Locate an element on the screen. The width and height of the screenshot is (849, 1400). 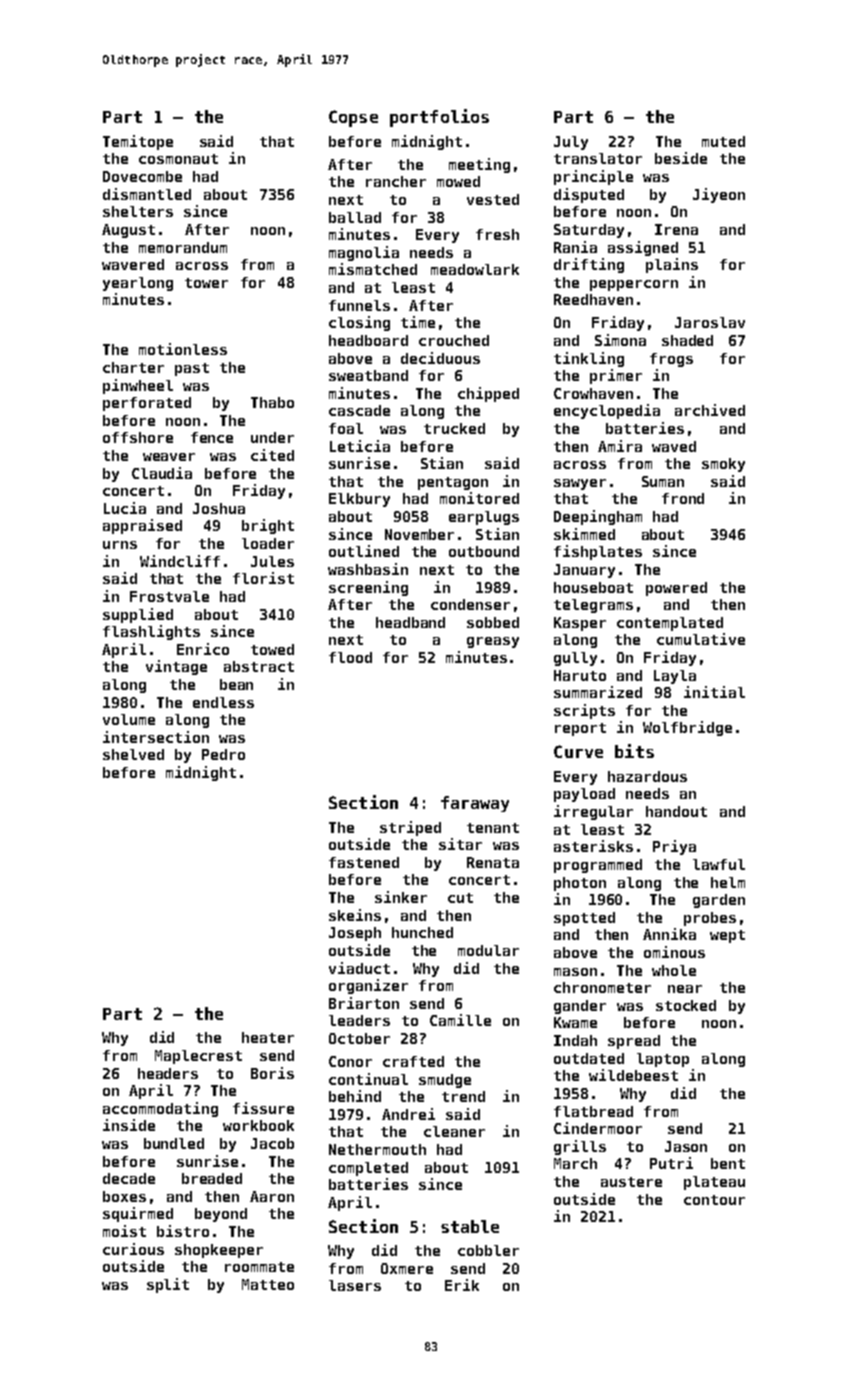
primer is located at coordinates (616, 376).
